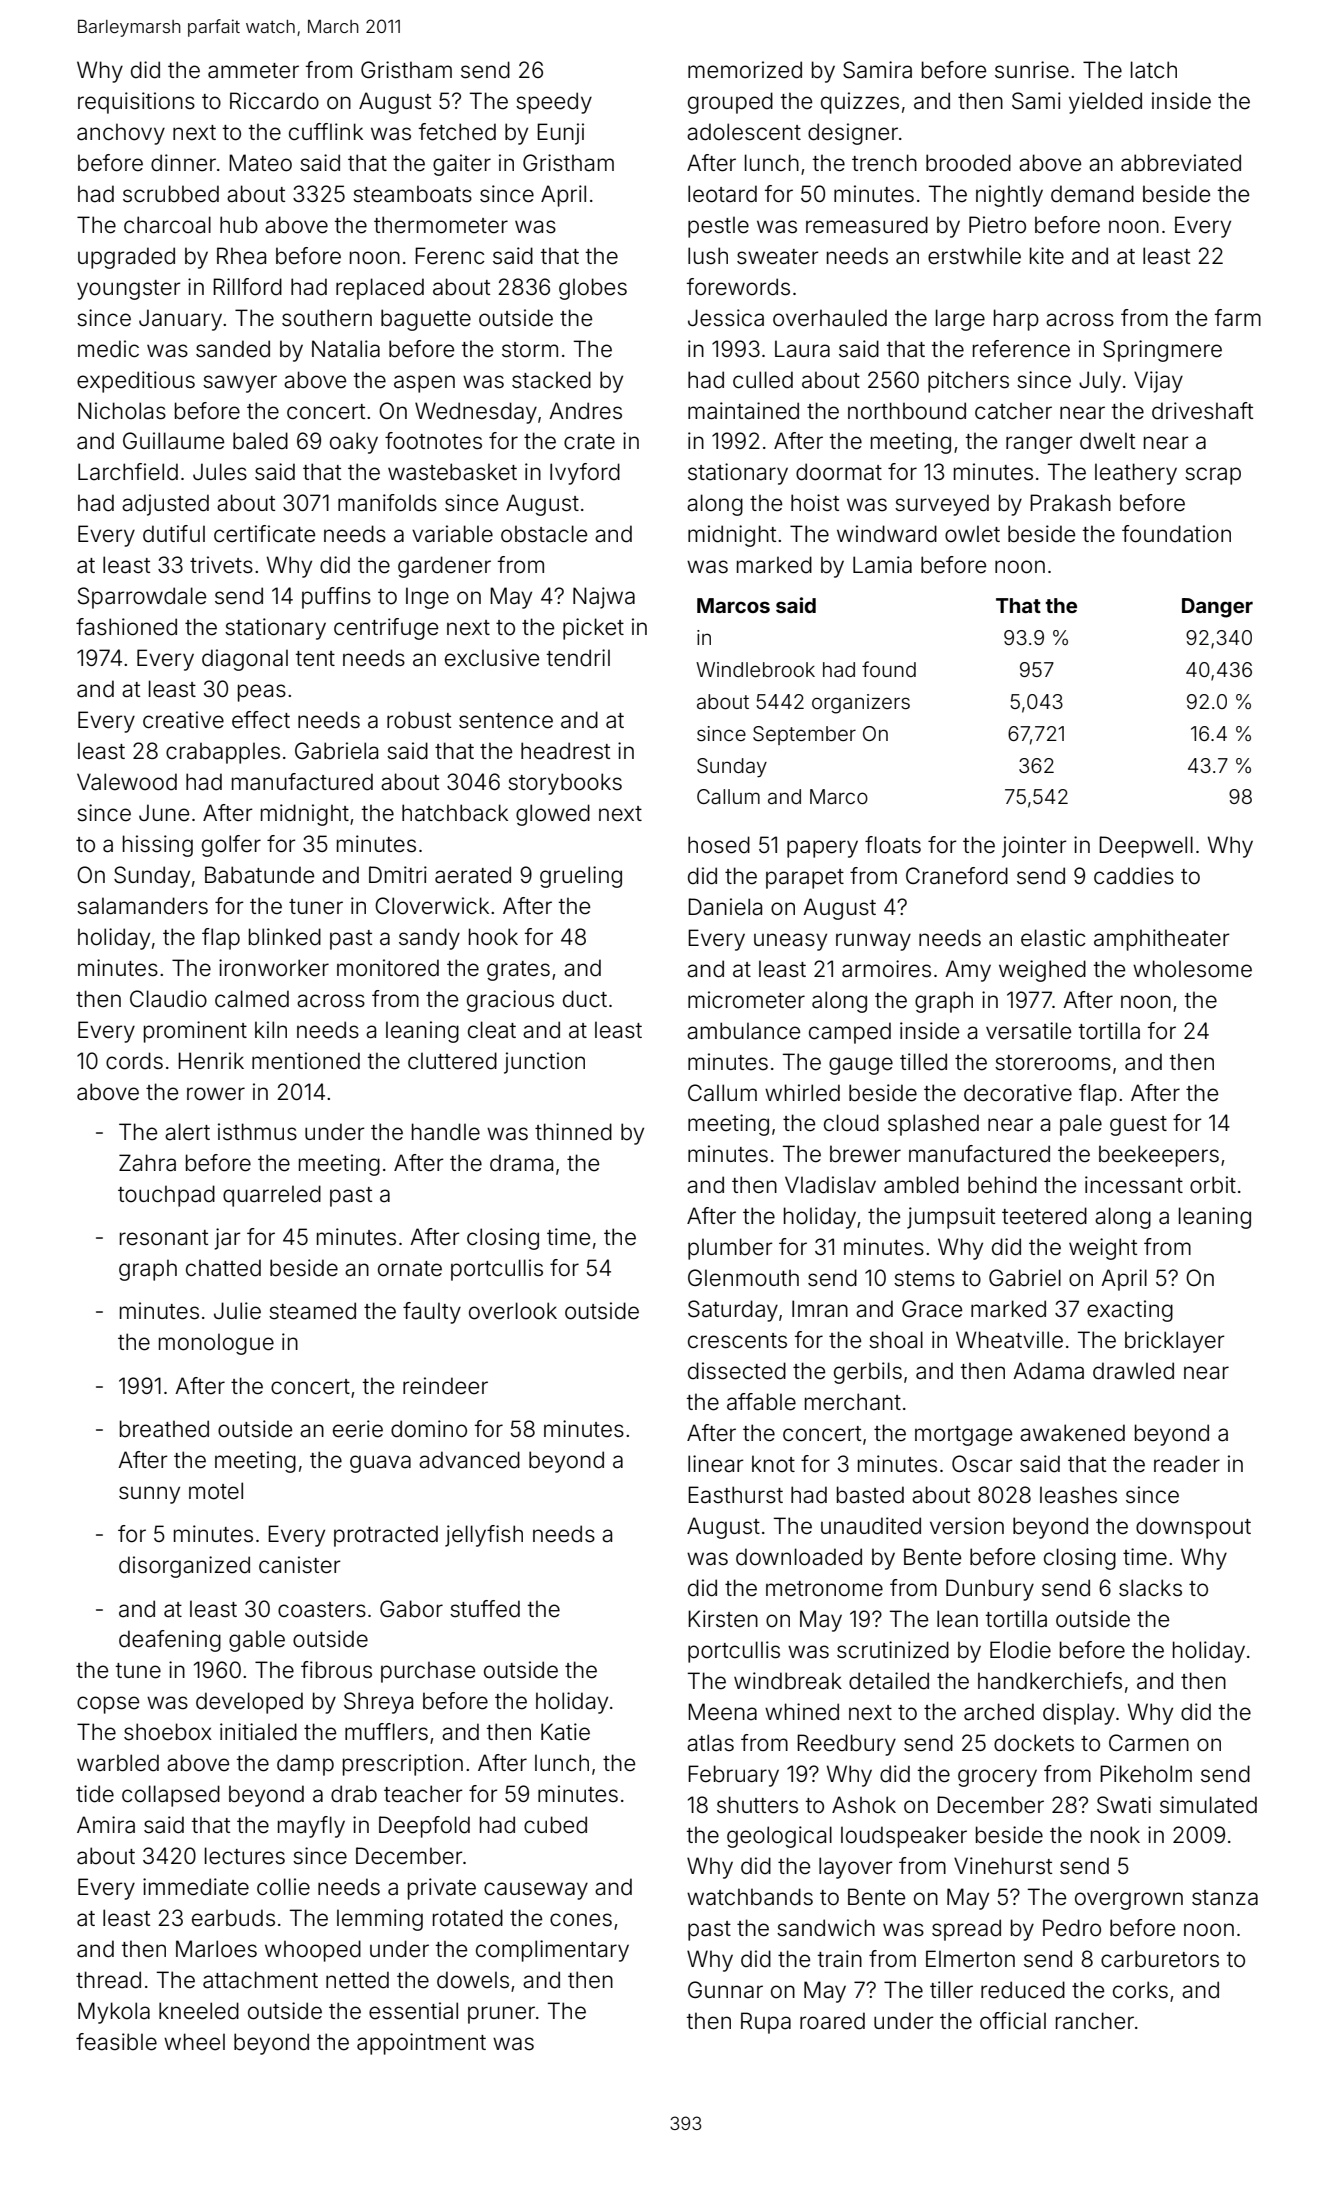  What do you see at coordinates (149, 1495) in the image?
I see `sunny` at bounding box center [149, 1495].
